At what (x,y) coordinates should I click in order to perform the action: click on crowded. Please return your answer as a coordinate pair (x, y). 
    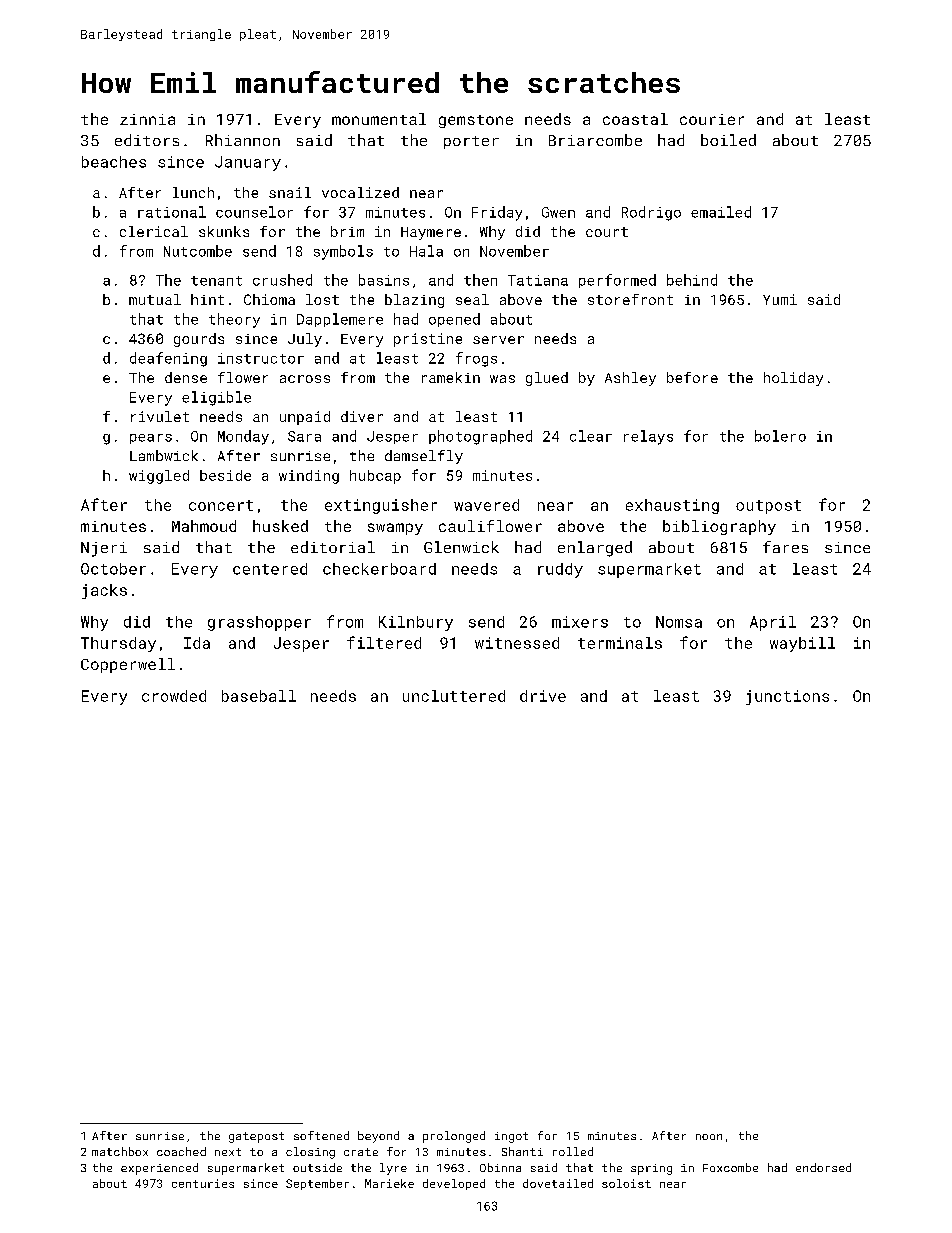
    Looking at the image, I should click on (174, 696).
